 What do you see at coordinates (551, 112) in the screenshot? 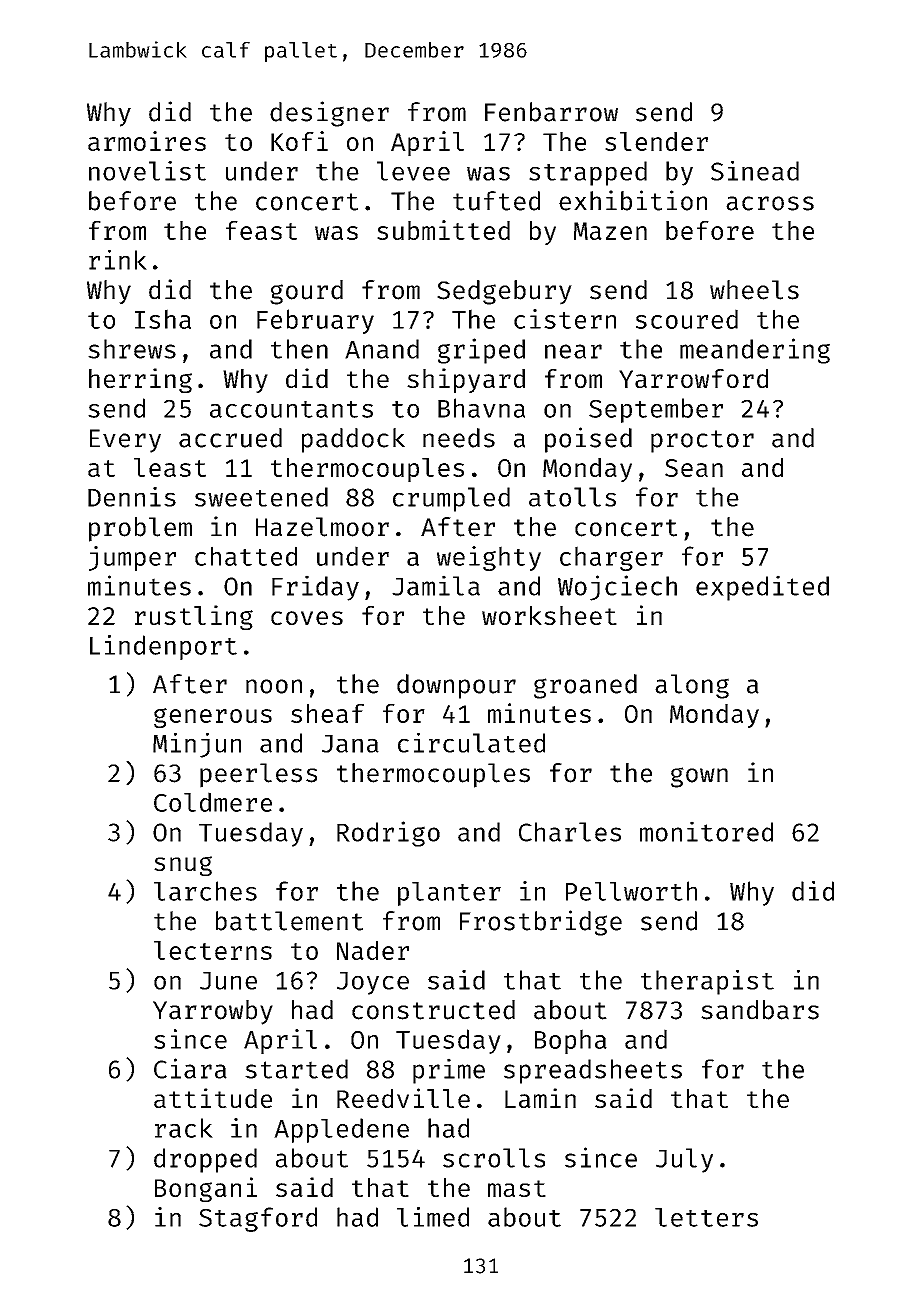
I see `Fenbarrow` at bounding box center [551, 112].
